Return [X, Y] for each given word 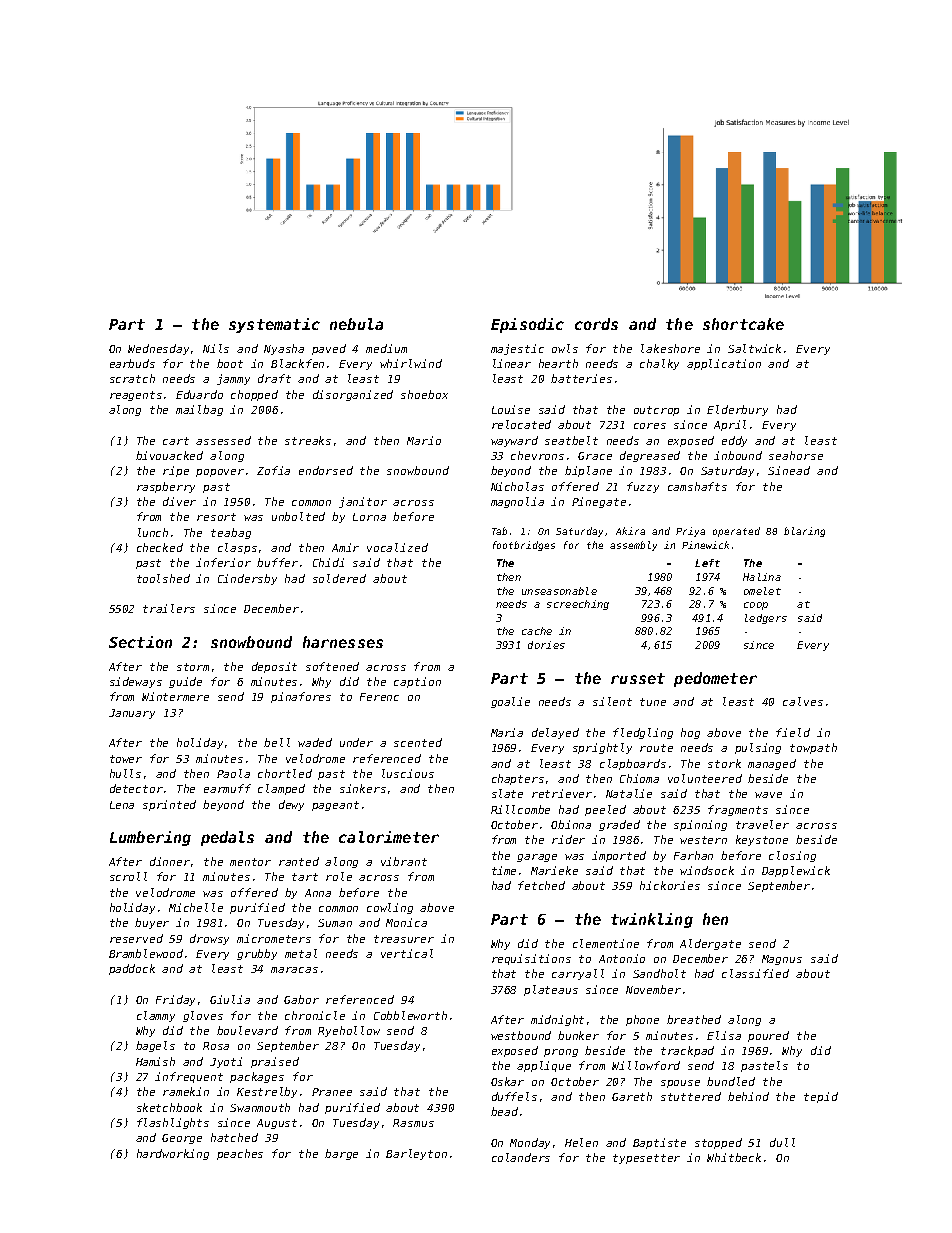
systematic [274, 325]
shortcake [743, 324]
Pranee [332, 1092]
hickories [670, 885]
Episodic [527, 325]
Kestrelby [267, 1092]
